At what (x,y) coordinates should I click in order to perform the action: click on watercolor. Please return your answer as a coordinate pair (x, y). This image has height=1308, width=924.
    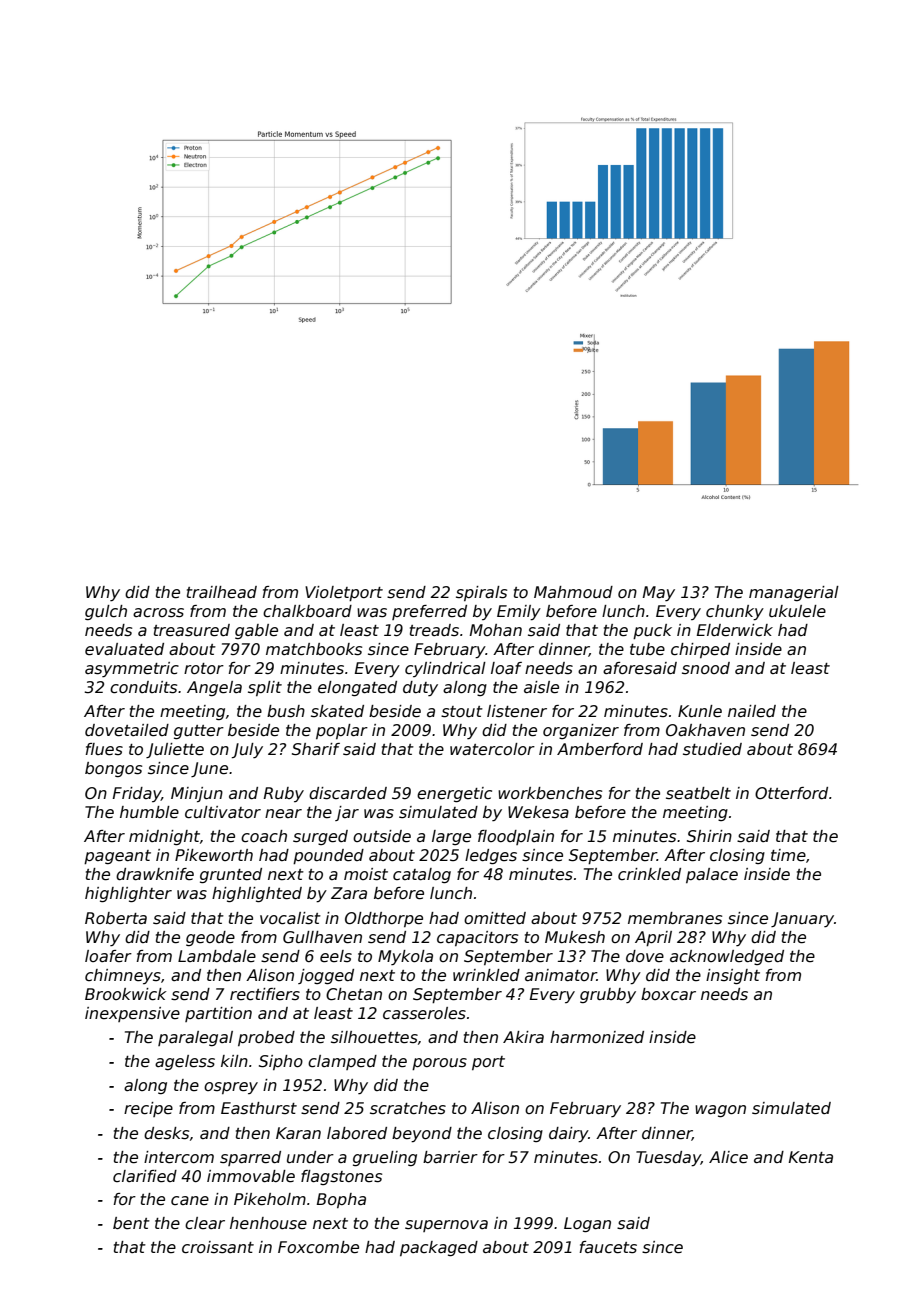
    Looking at the image, I should click on (492, 749).
